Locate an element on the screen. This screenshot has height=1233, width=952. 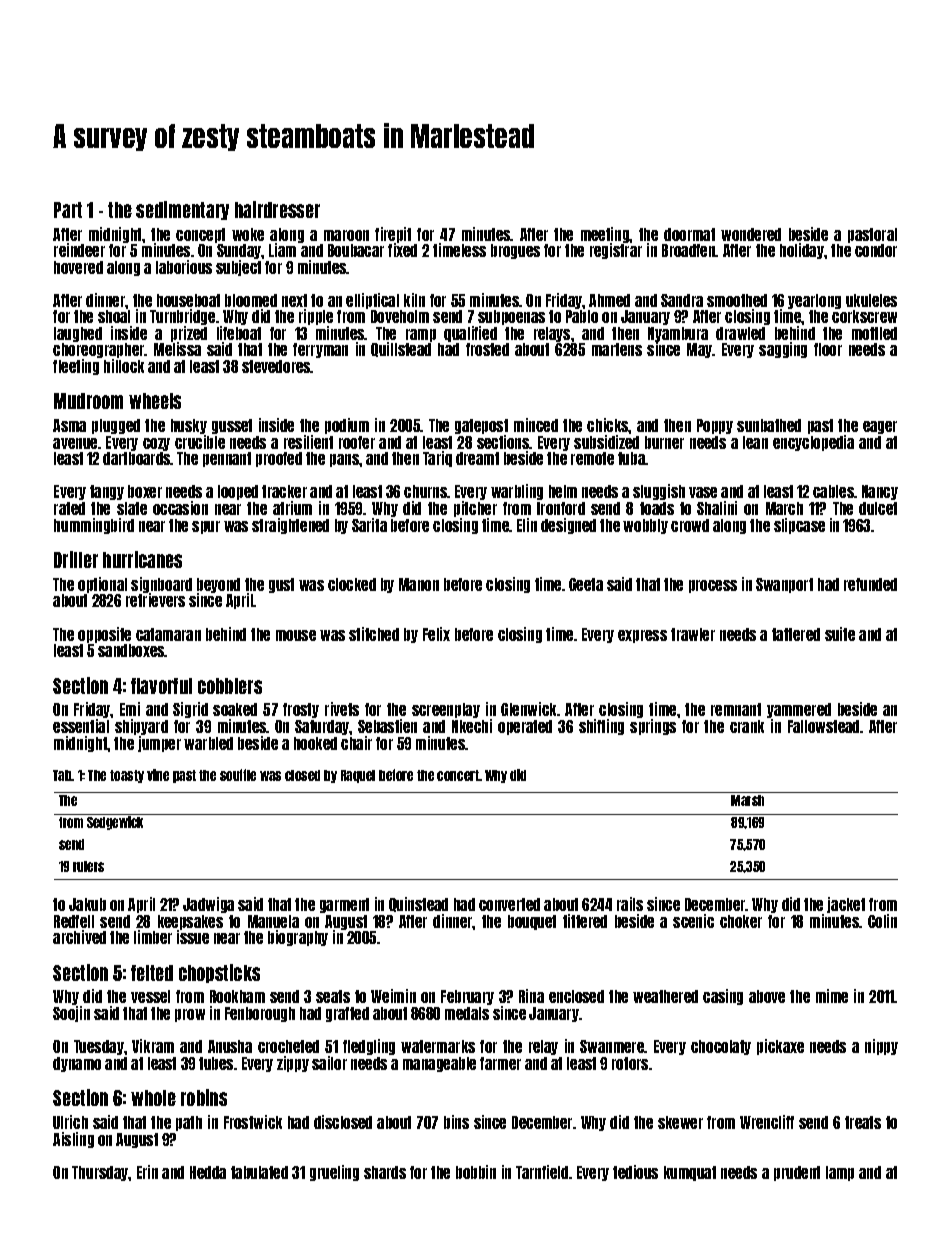
Hedda is located at coordinates (208, 1172).
